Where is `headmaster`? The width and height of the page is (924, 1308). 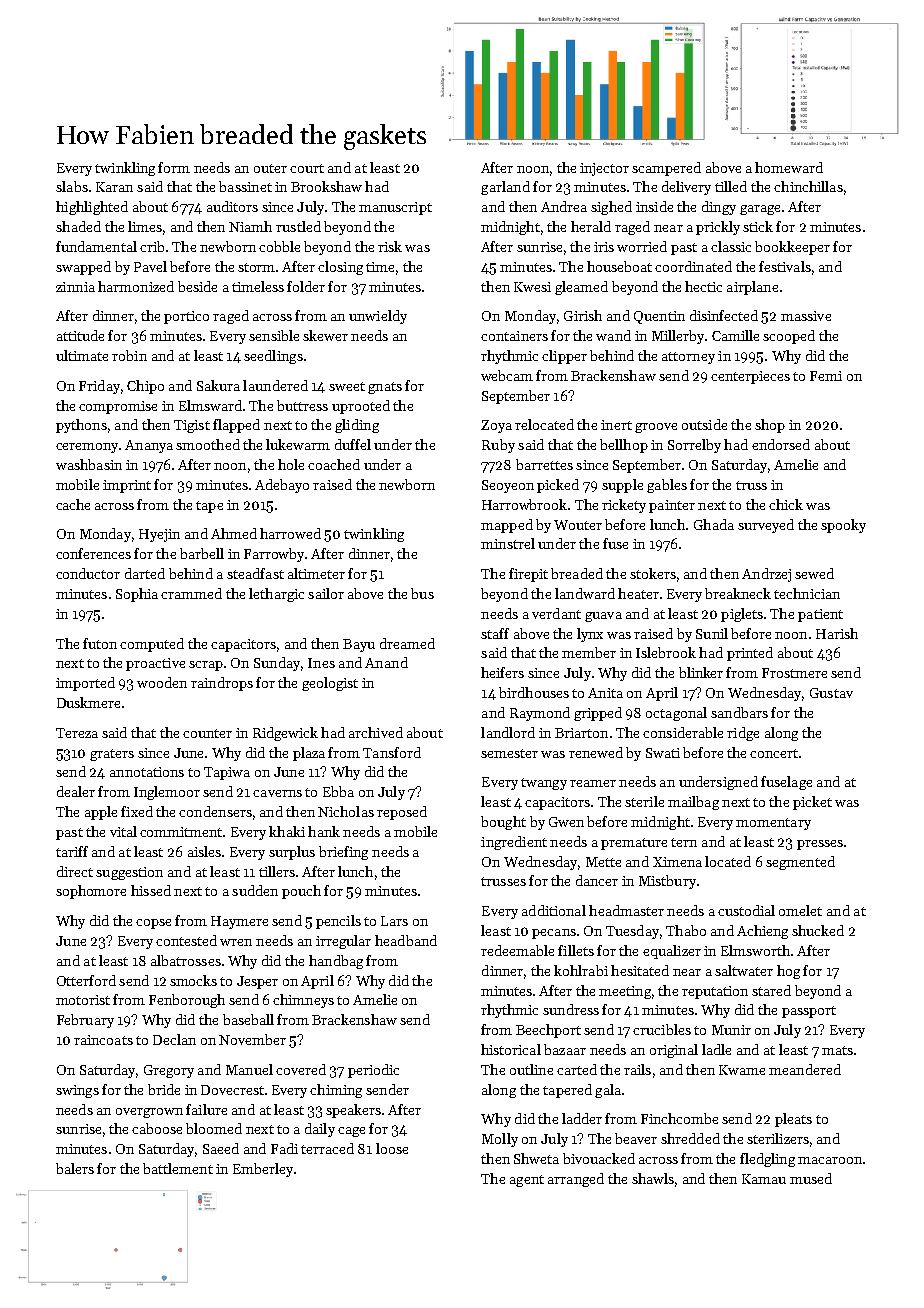 headmaster is located at coordinates (626, 910).
